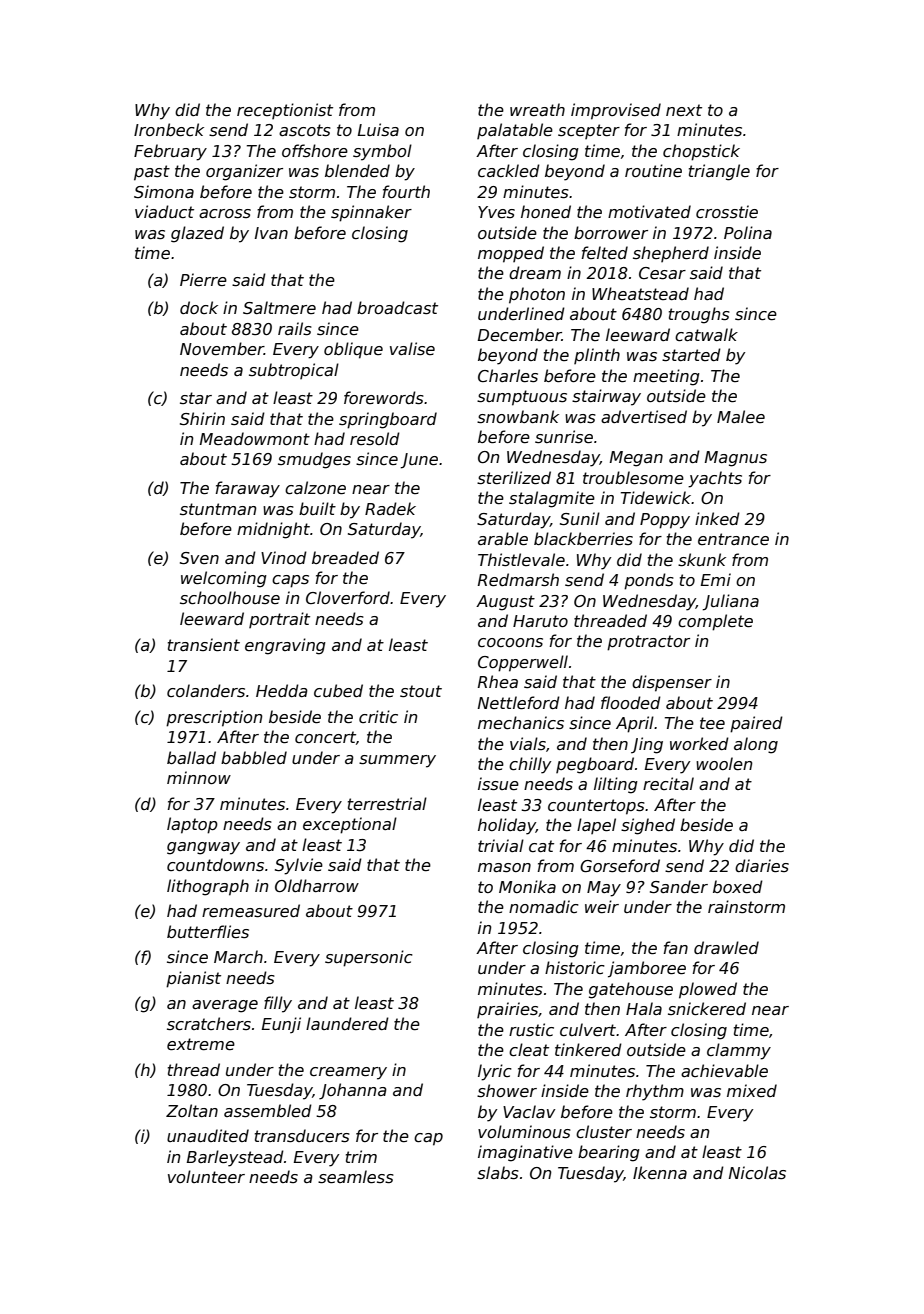 The width and height of the image is (924, 1314). Describe the element at coordinates (701, 152) in the image. I see `chopstick` at that location.
